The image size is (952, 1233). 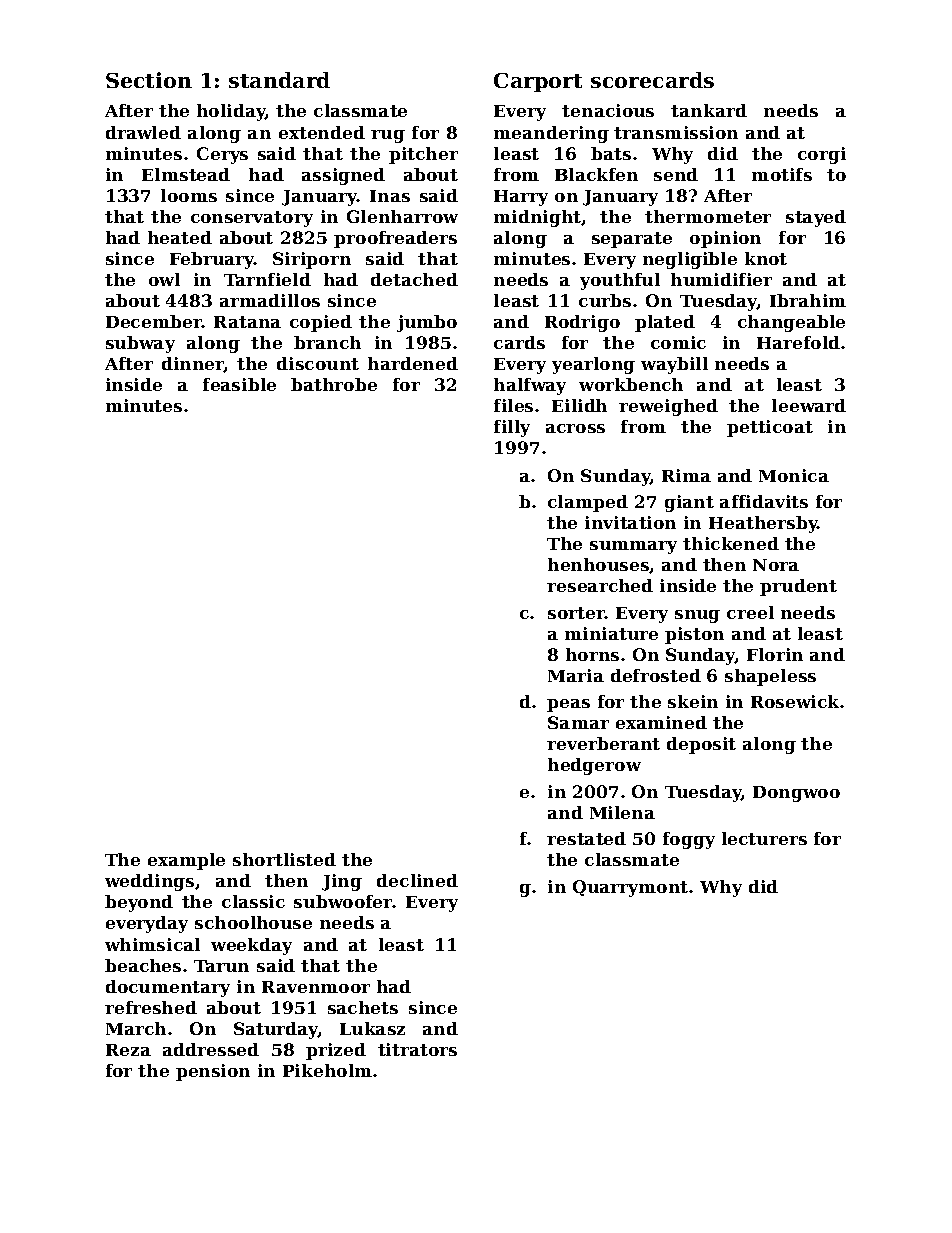 I want to click on piston, so click(x=694, y=635).
